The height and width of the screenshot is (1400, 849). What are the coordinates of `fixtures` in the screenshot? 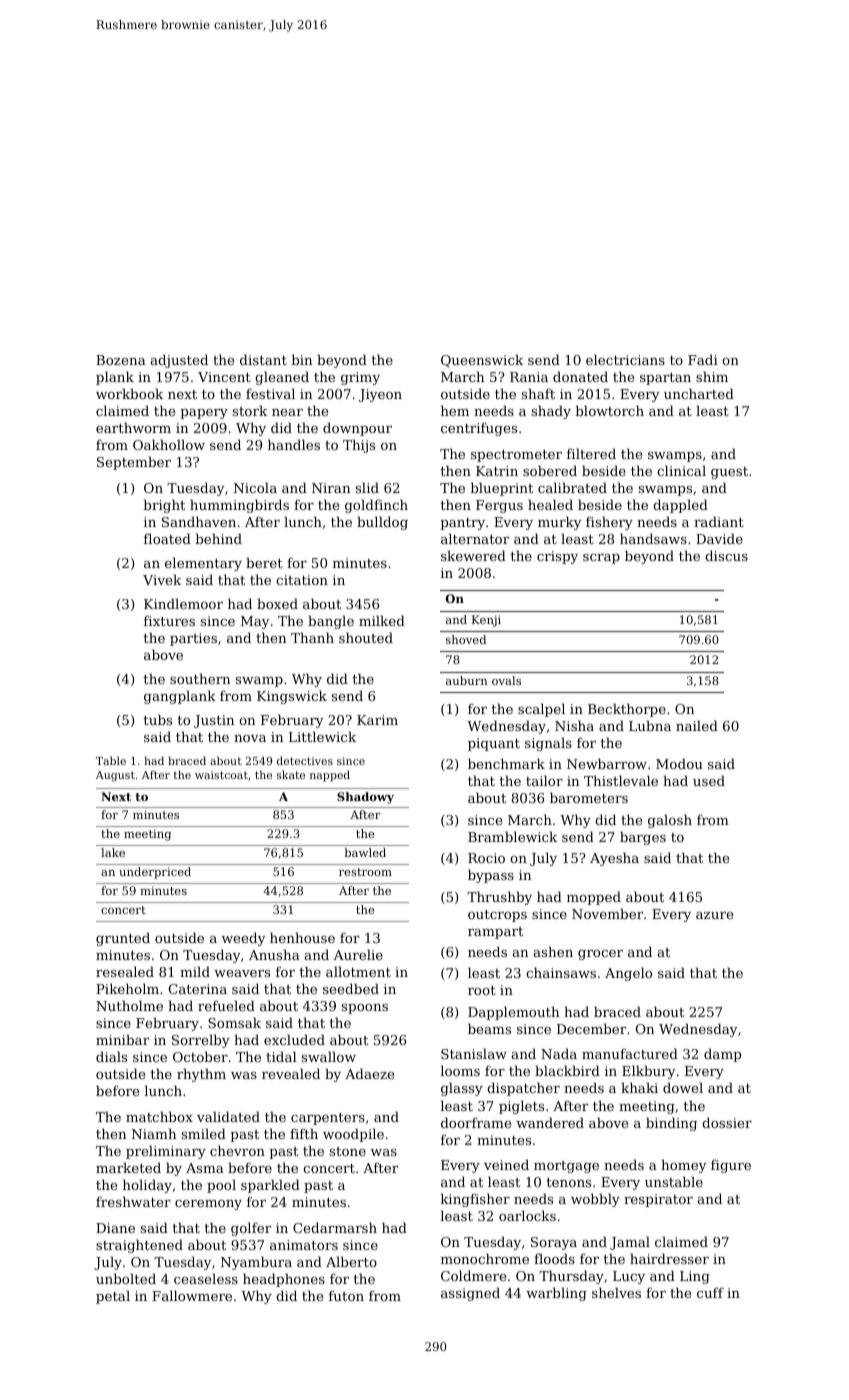 It's located at (169, 620).
